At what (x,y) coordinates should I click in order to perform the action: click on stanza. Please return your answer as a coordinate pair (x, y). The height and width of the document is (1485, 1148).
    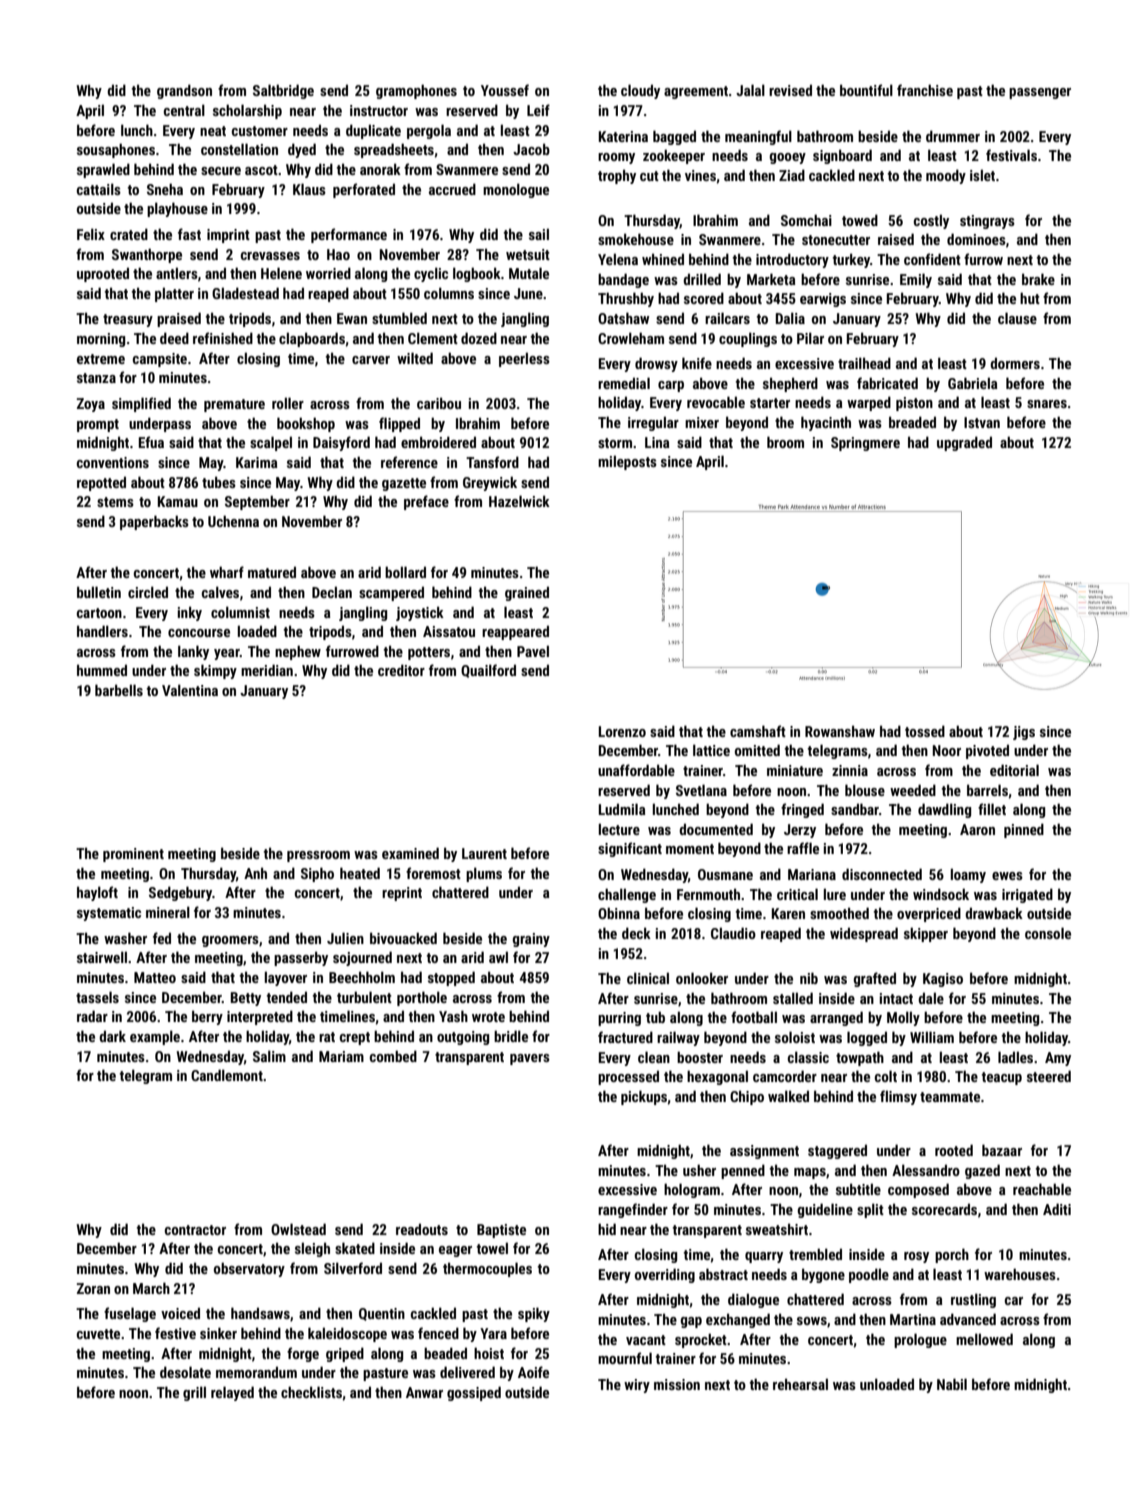
    Looking at the image, I should click on (96, 378).
